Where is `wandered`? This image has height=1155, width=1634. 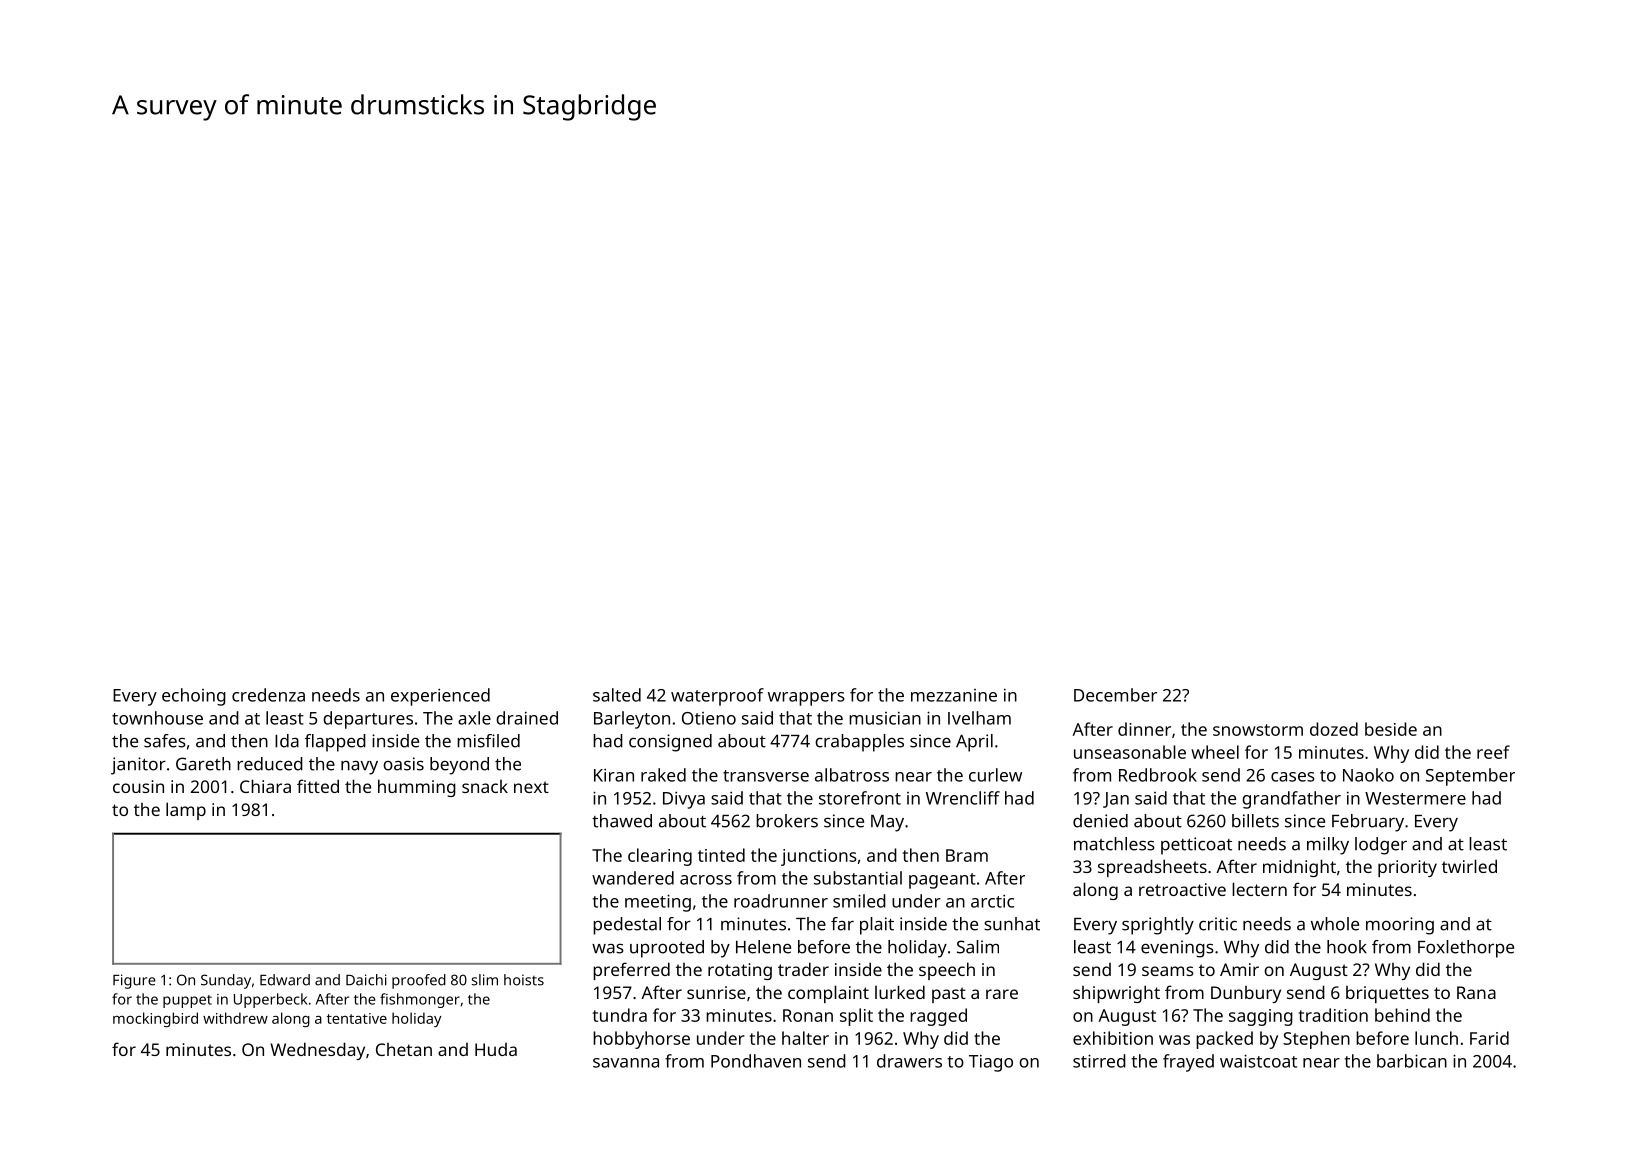
wandered is located at coordinates (633, 878).
